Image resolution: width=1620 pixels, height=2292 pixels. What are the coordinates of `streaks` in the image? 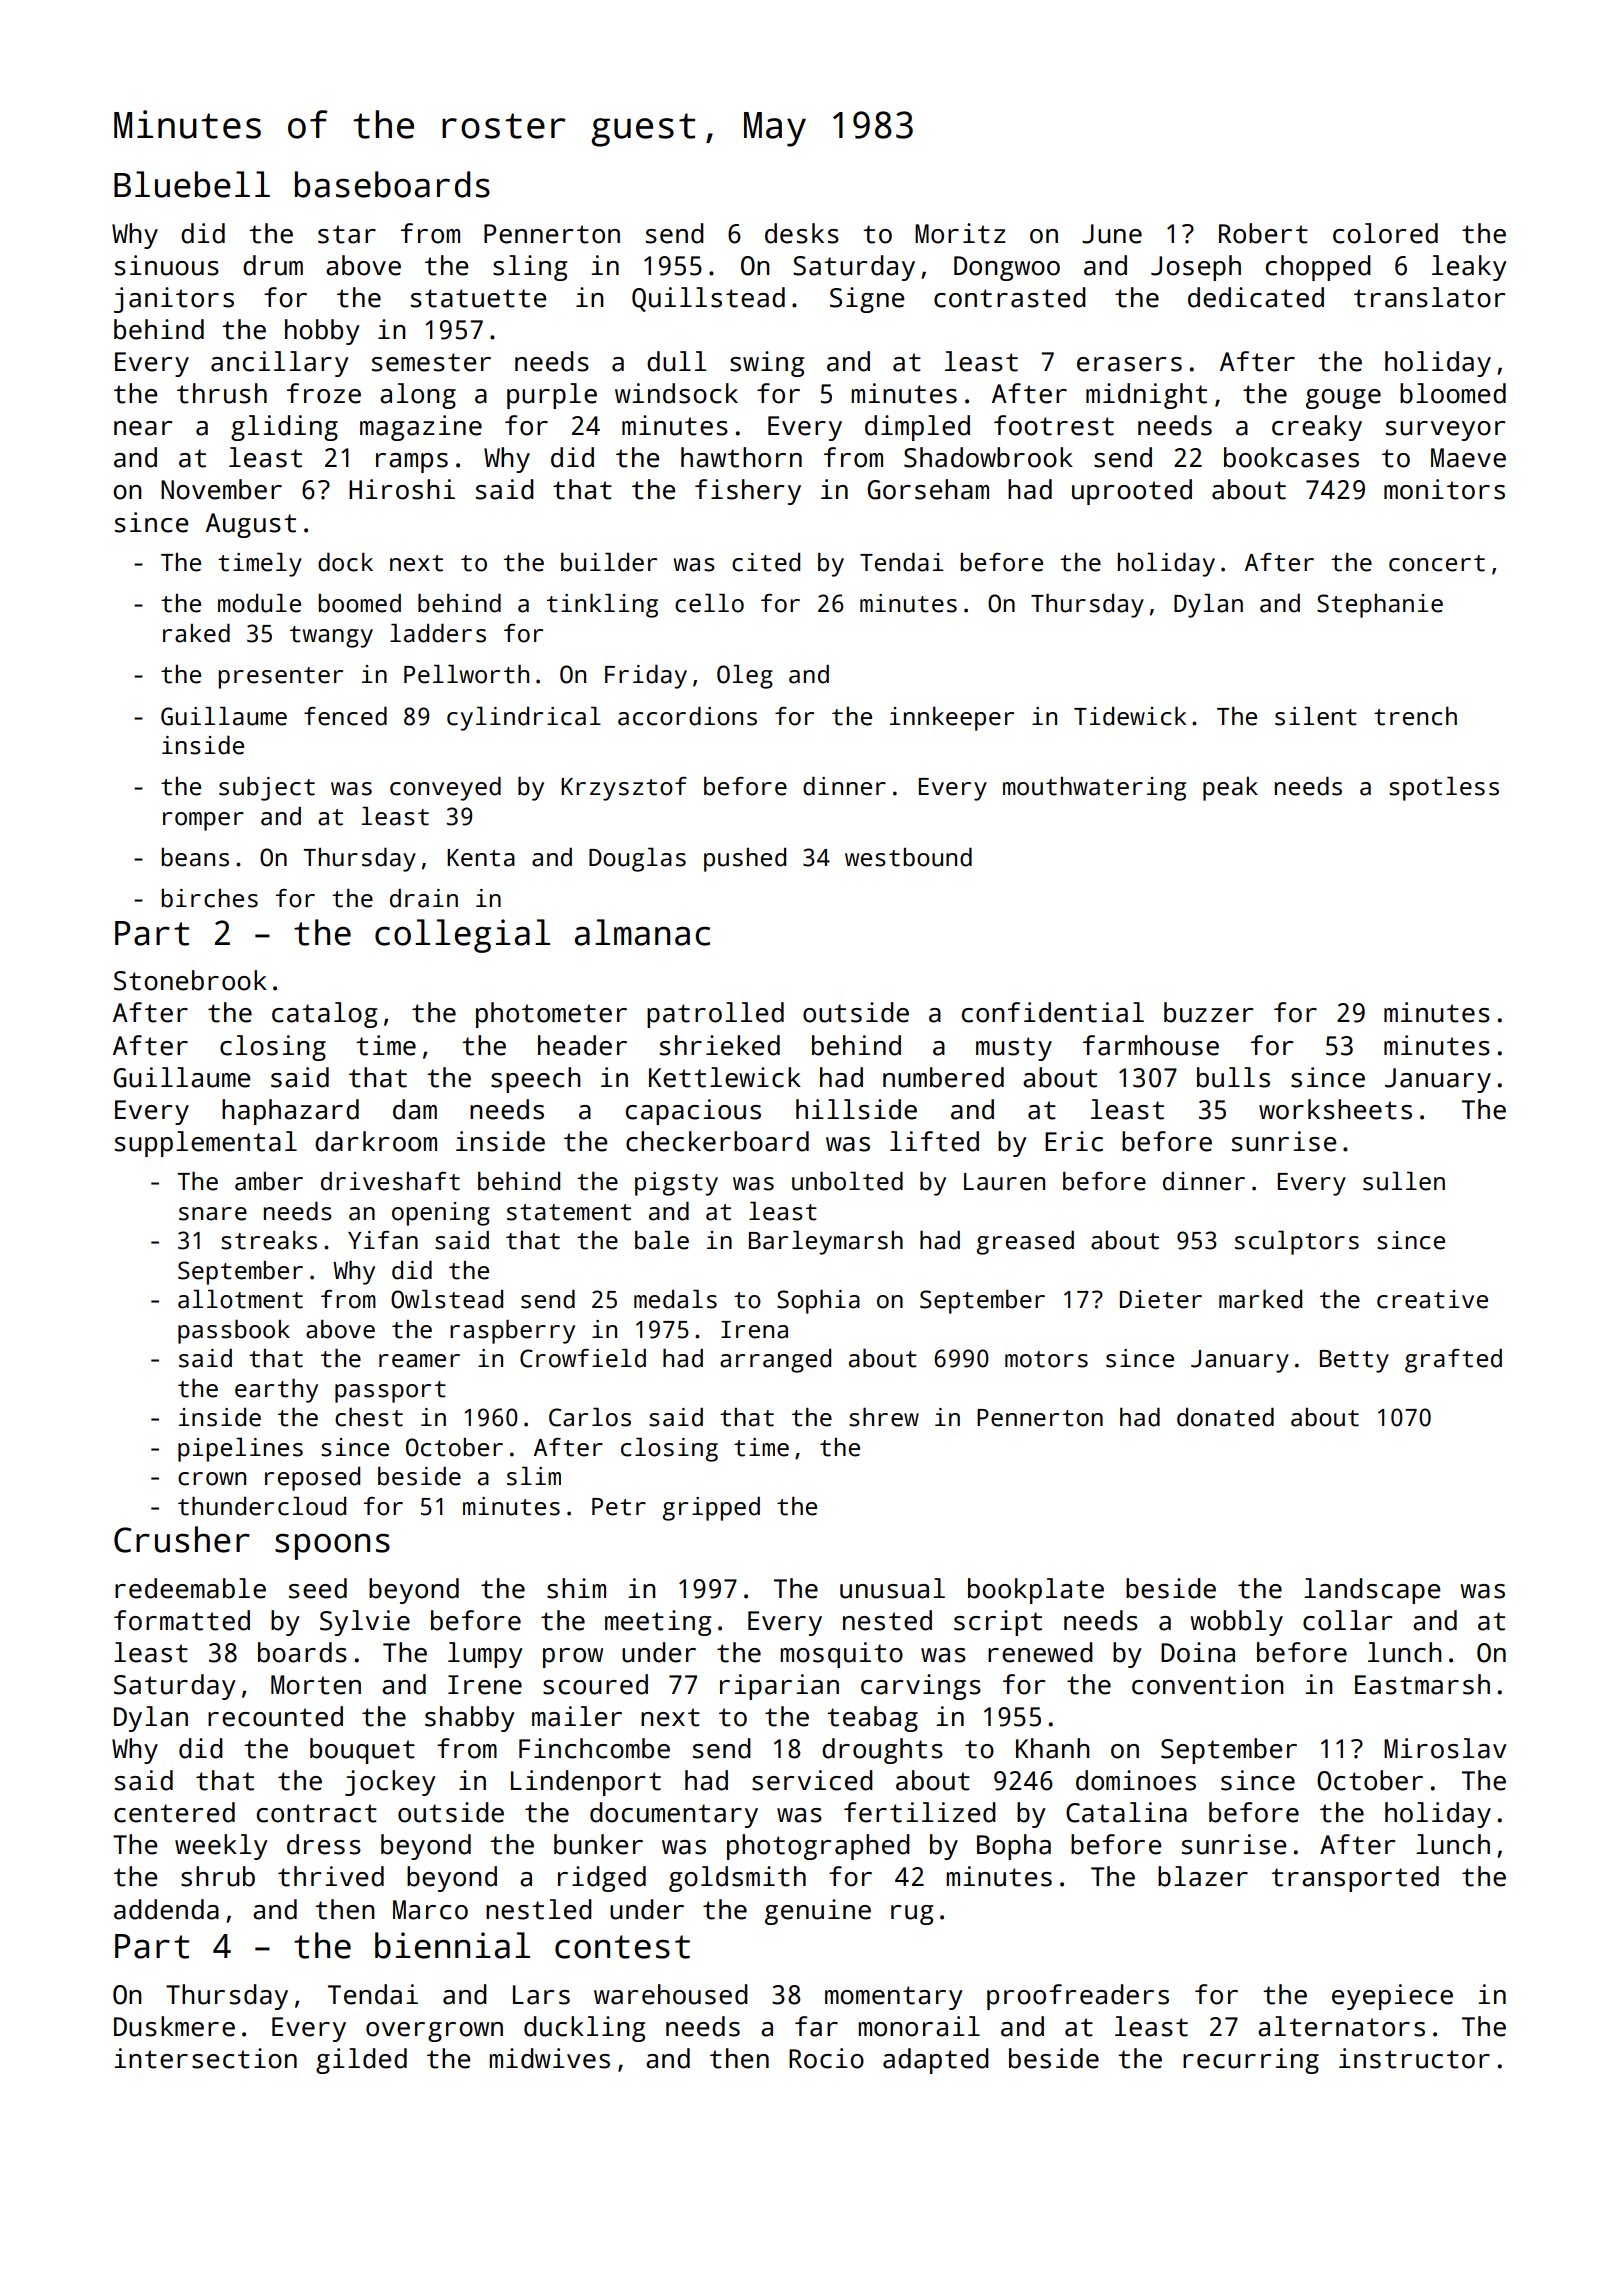 It's located at (269, 1240).
